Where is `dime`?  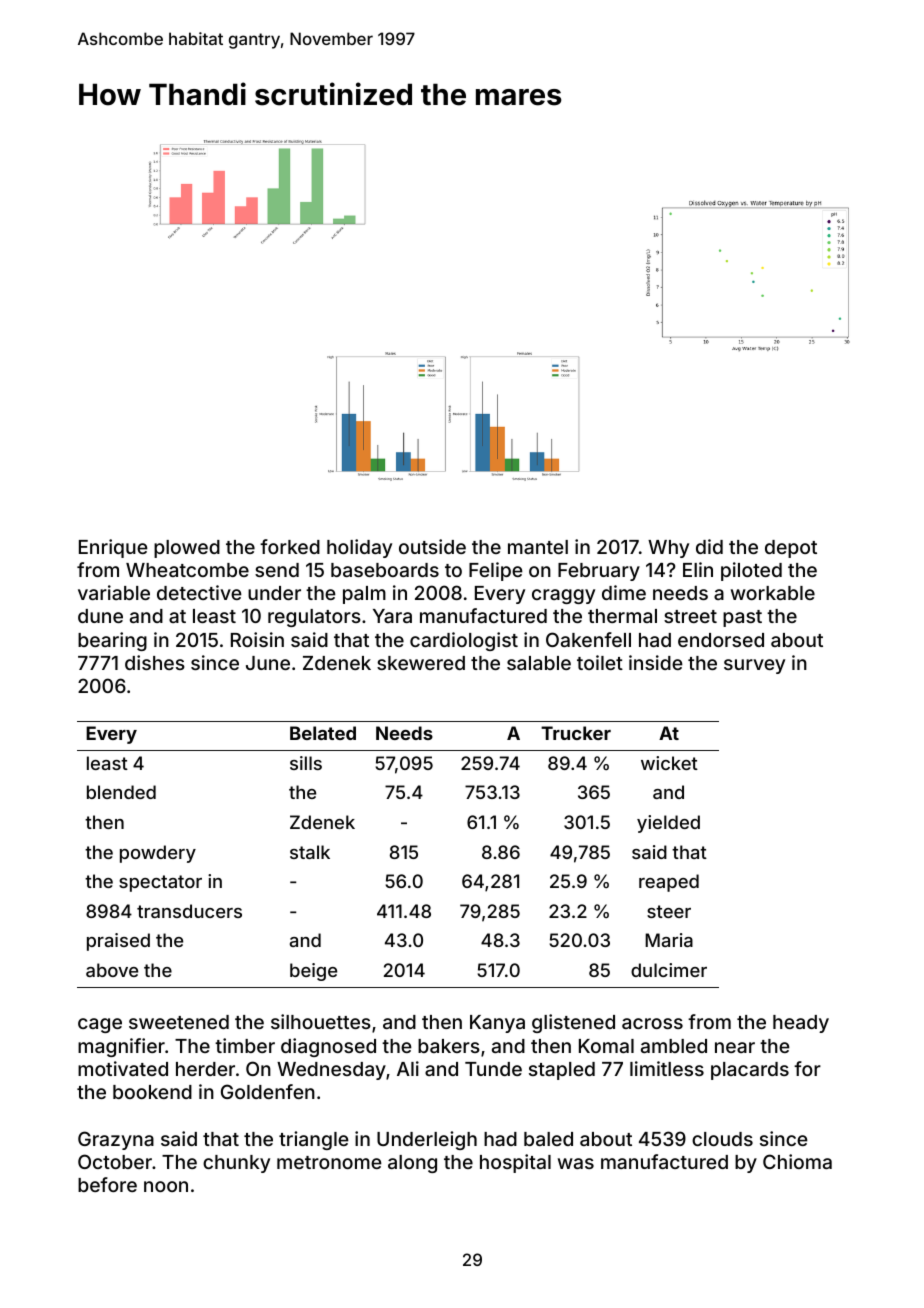
dime is located at coordinates (624, 592).
